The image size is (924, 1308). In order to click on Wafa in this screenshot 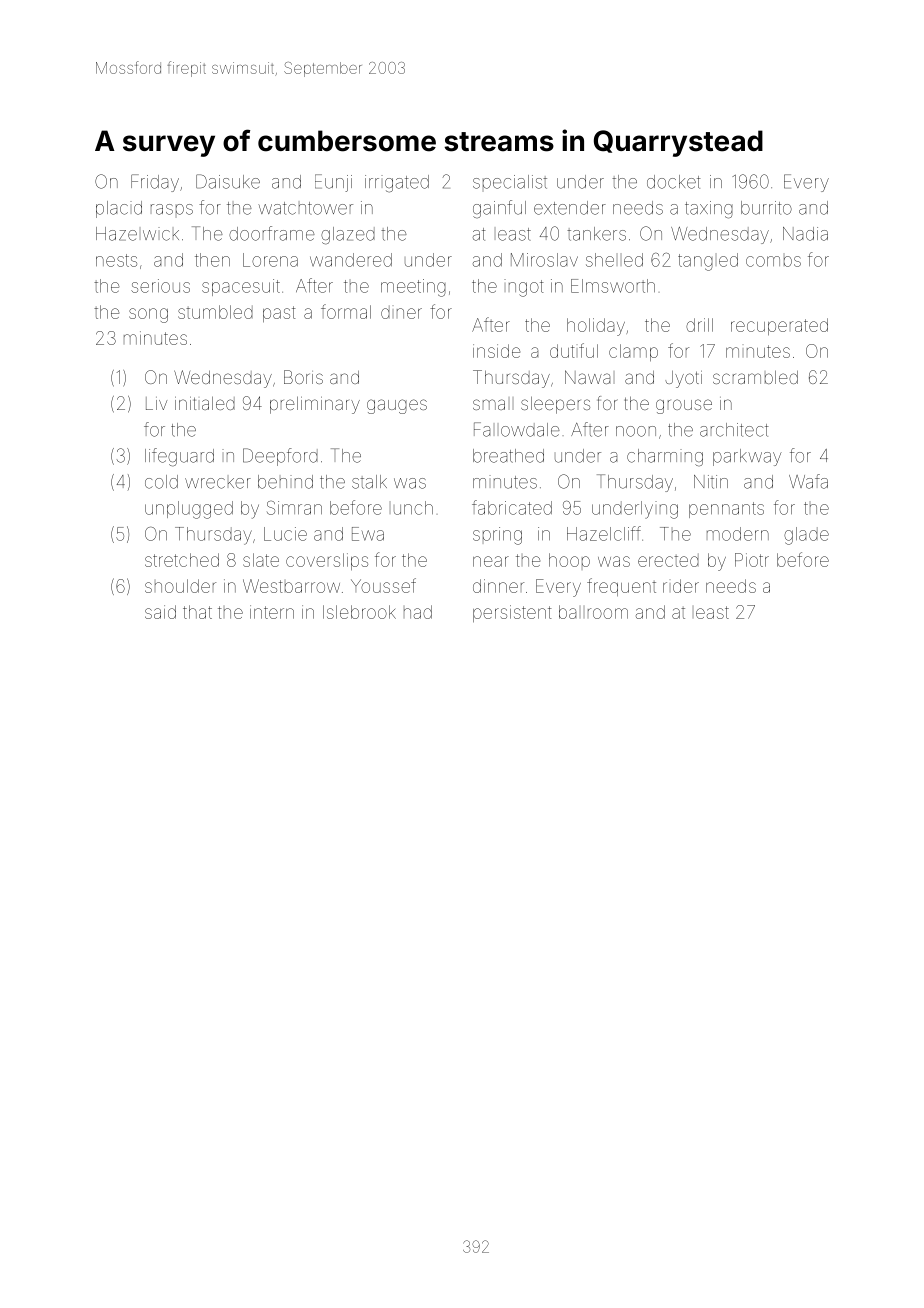, I will do `click(808, 481)`.
